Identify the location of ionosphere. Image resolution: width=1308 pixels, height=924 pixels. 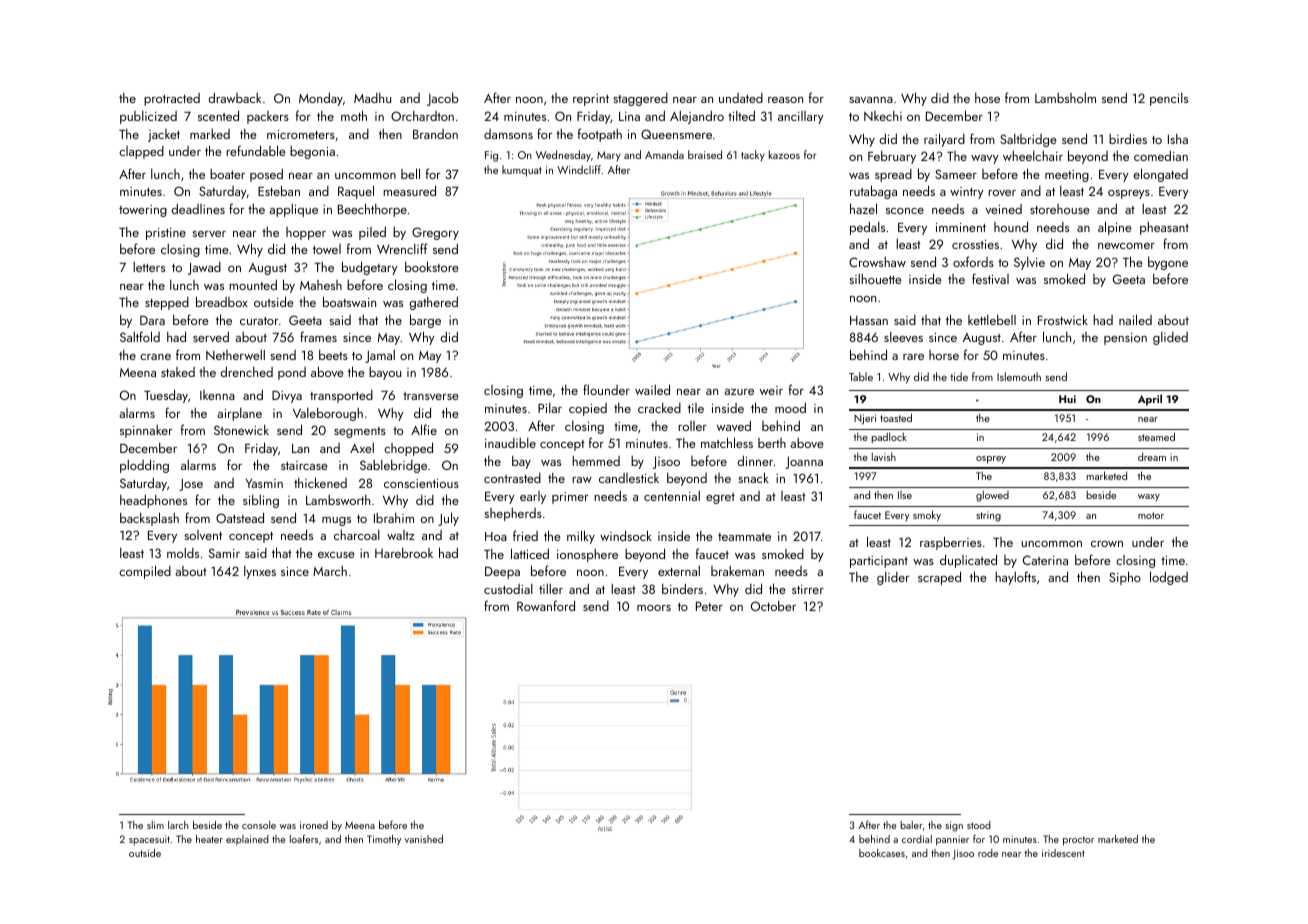
(587, 555).
